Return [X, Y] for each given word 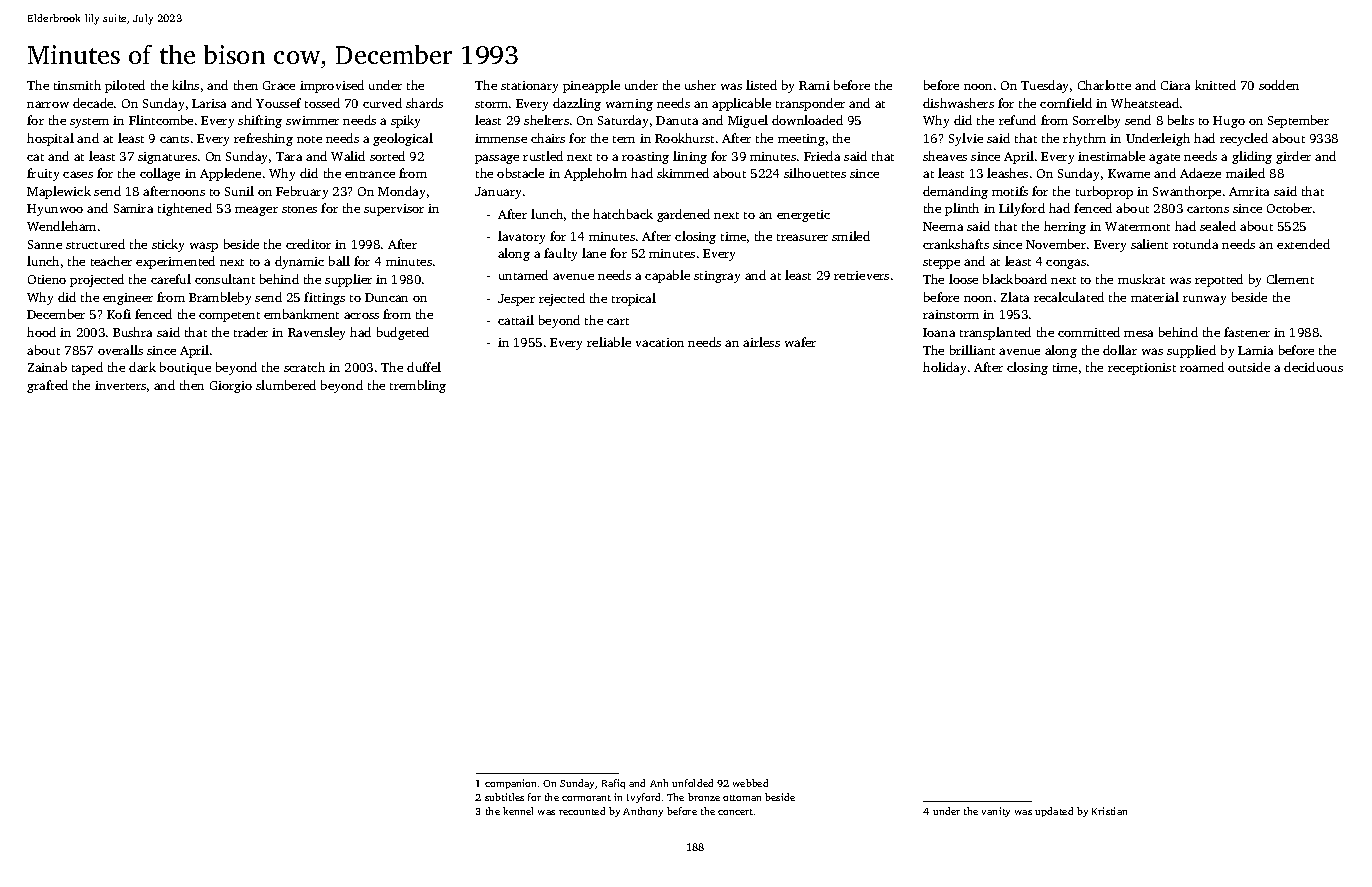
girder [1293, 157]
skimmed [683, 173]
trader [251, 332]
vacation [660, 342]
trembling [418, 386]
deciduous [1313, 367]
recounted [582, 811]
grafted [47, 386]
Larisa [209, 103]
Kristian [1109, 811]
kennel [518, 811]
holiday [944, 368]
